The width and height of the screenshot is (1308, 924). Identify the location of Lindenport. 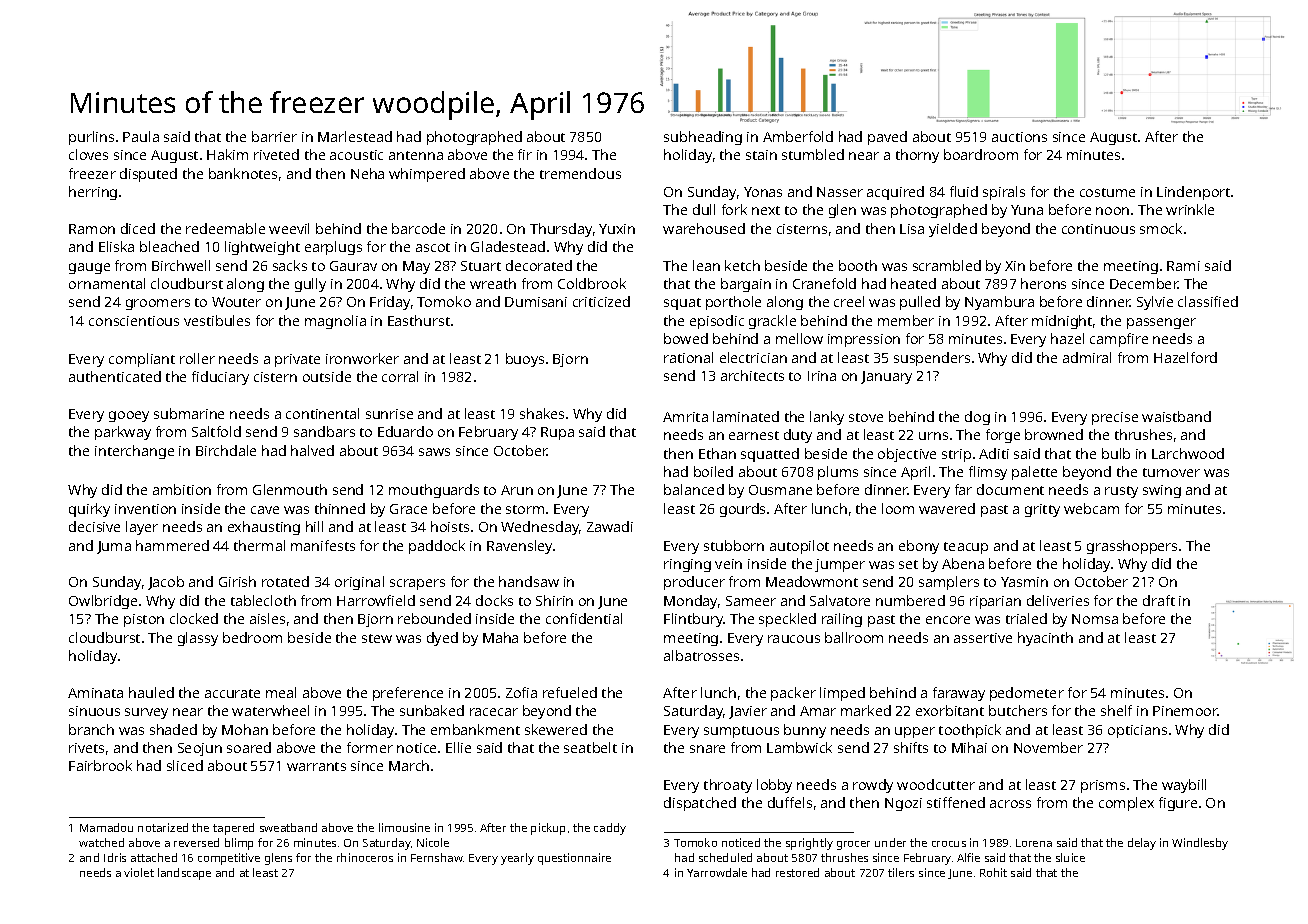
(1193, 193).
